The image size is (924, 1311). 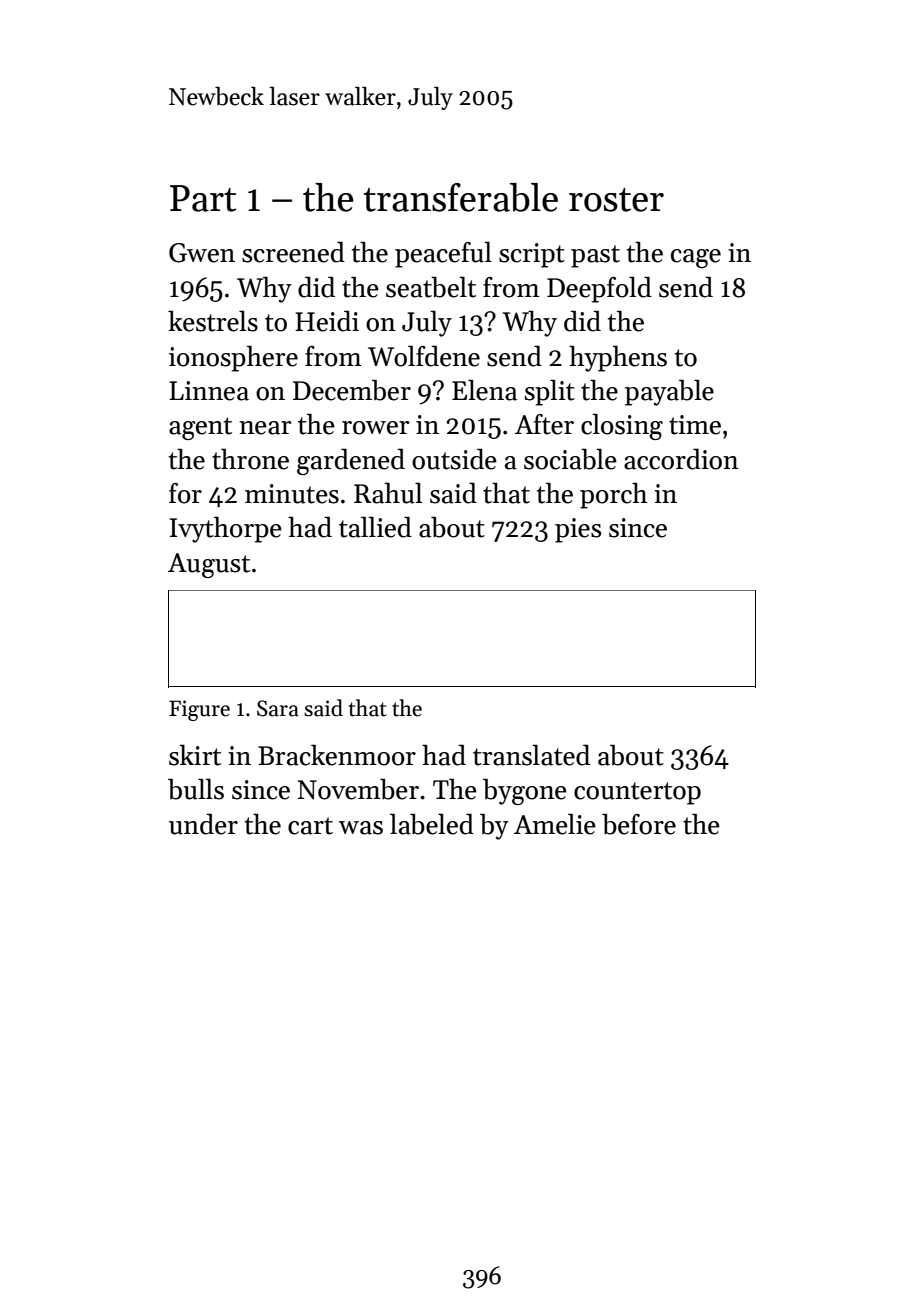 I want to click on Wolfdene, so click(x=424, y=356).
